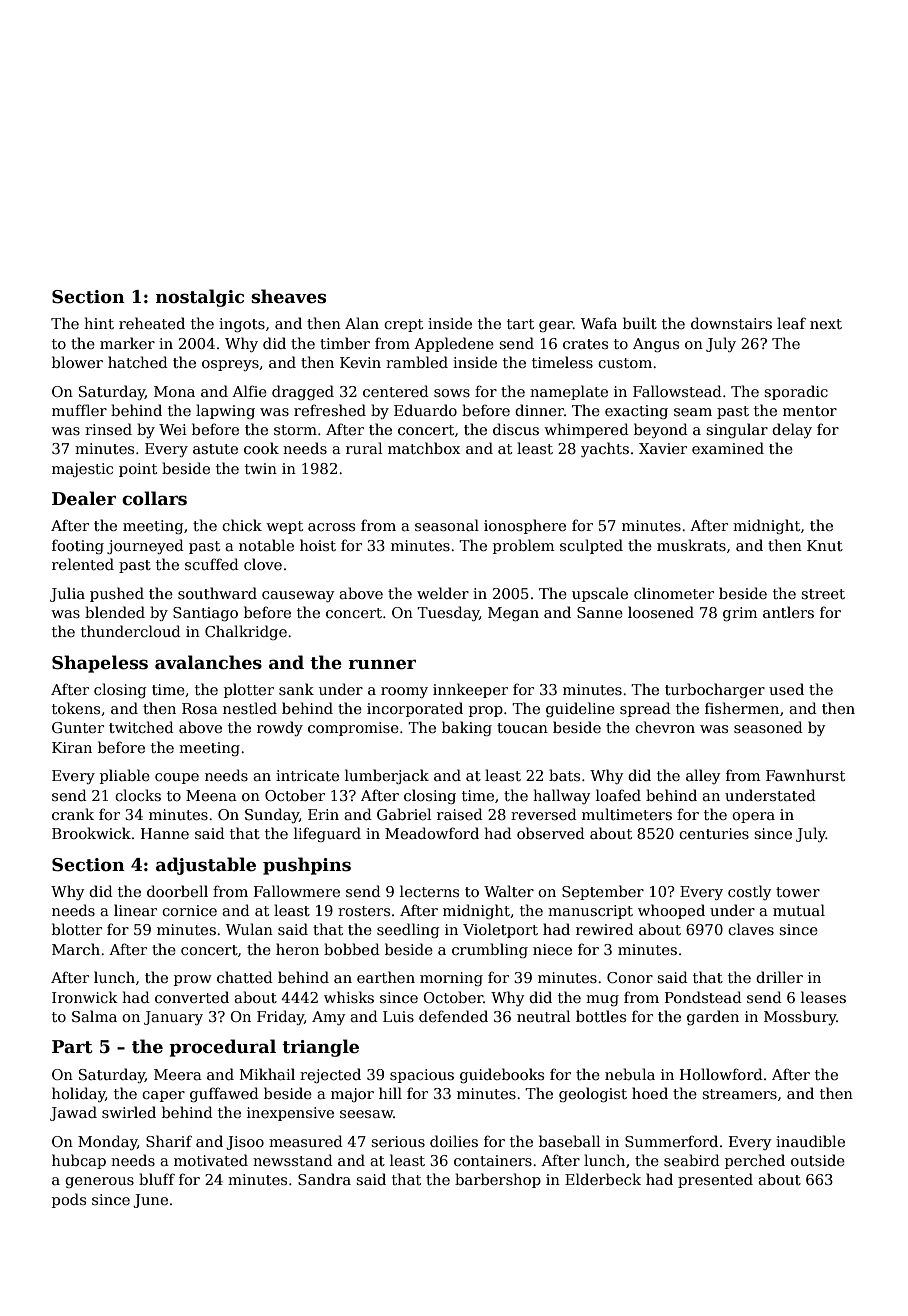  What do you see at coordinates (453, 1016) in the screenshot?
I see `defended` at bounding box center [453, 1016].
